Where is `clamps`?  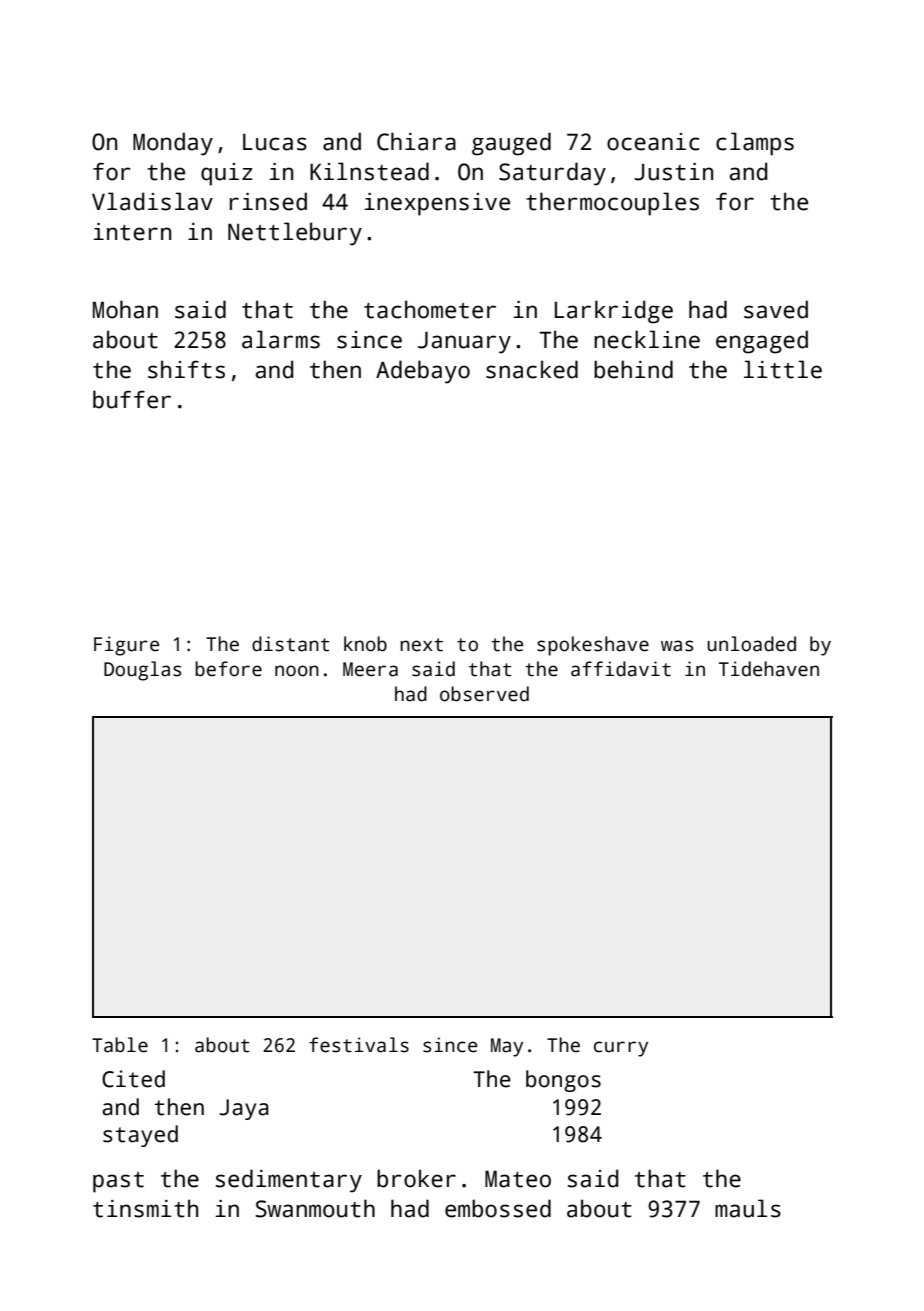
clamps is located at coordinates (755, 144).
